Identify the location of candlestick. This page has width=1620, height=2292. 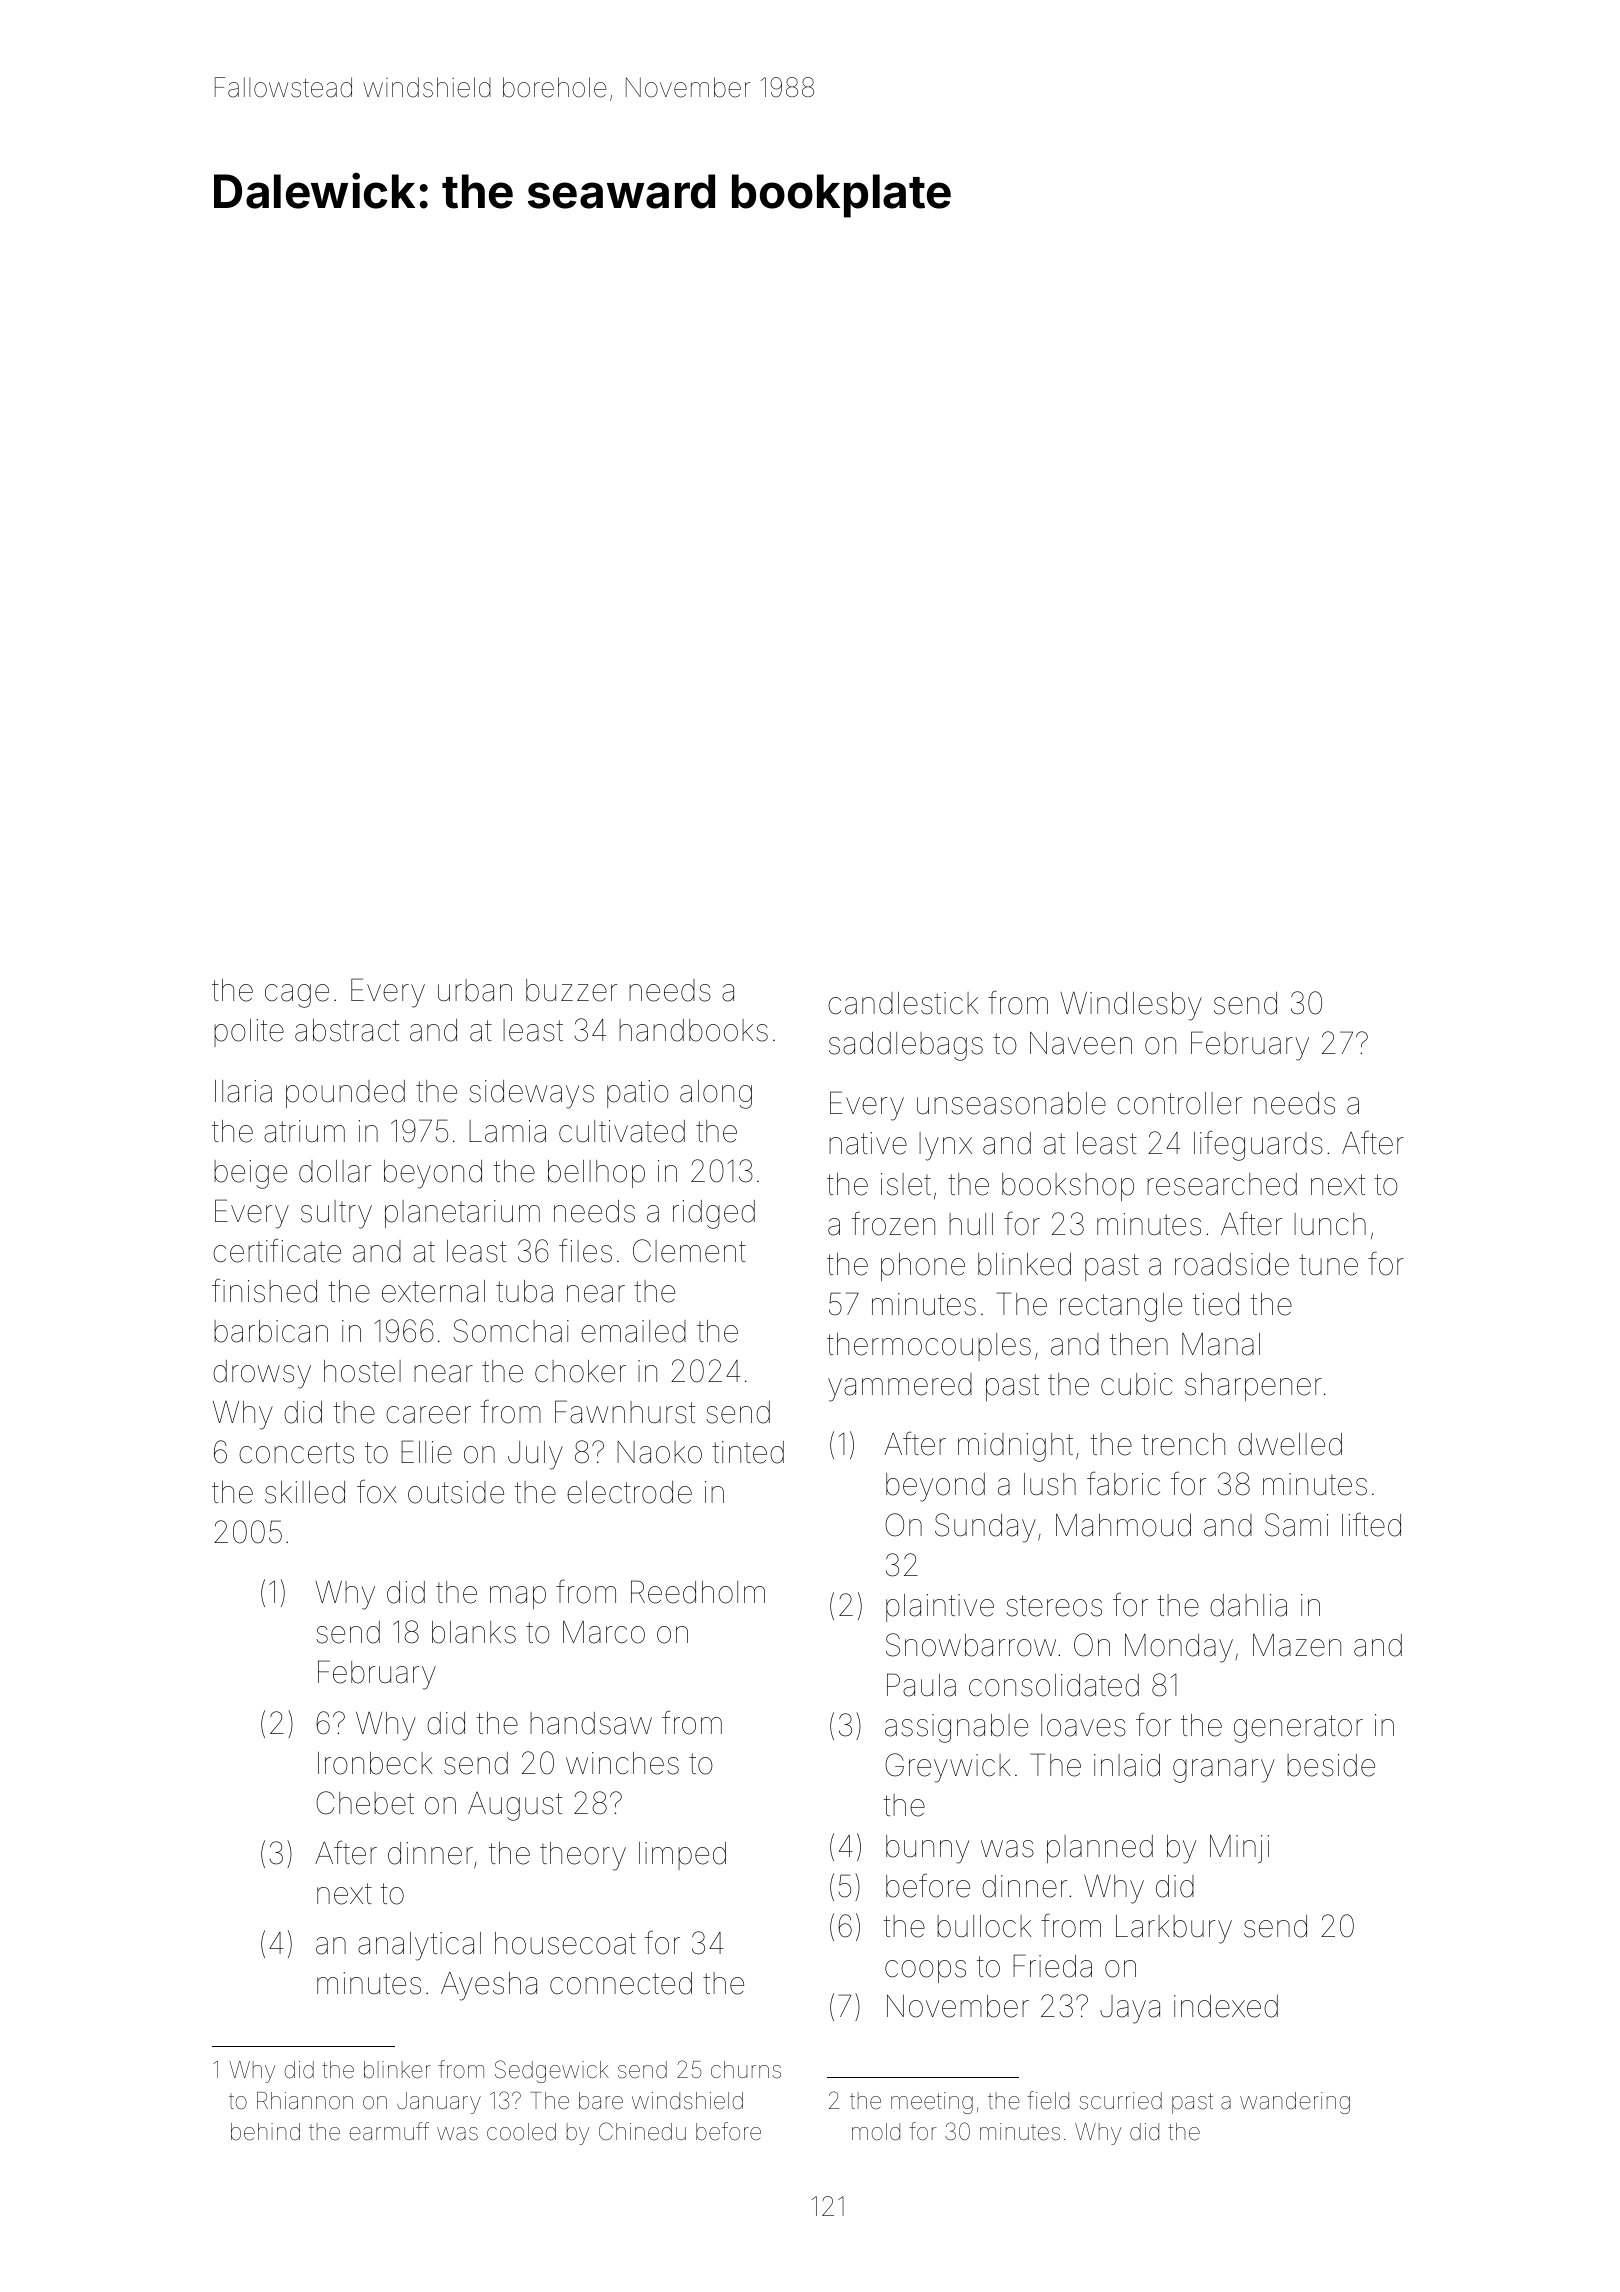
(903, 1003).
